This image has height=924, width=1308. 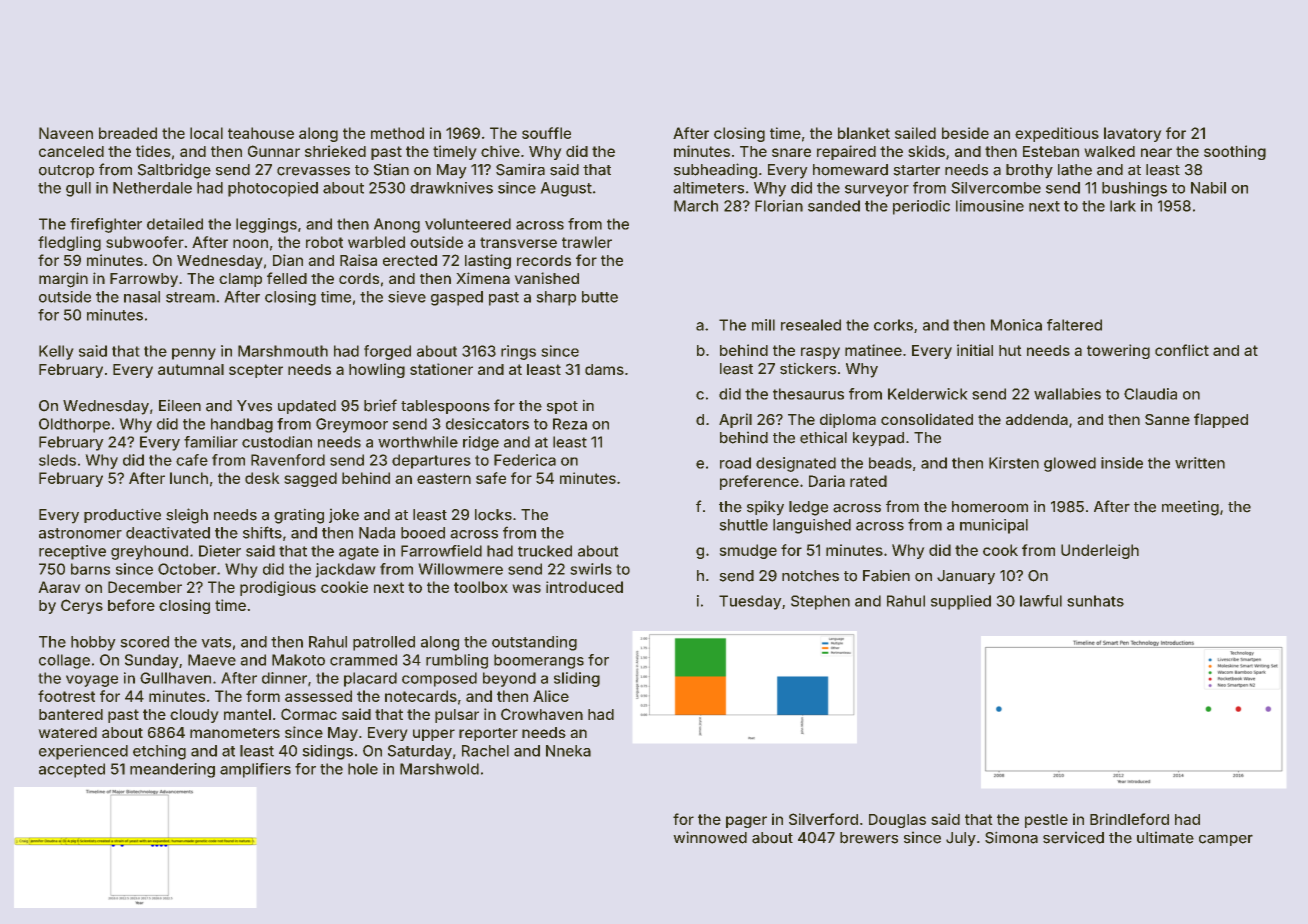 I want to click on receptive, so click(x=72, y=552).
